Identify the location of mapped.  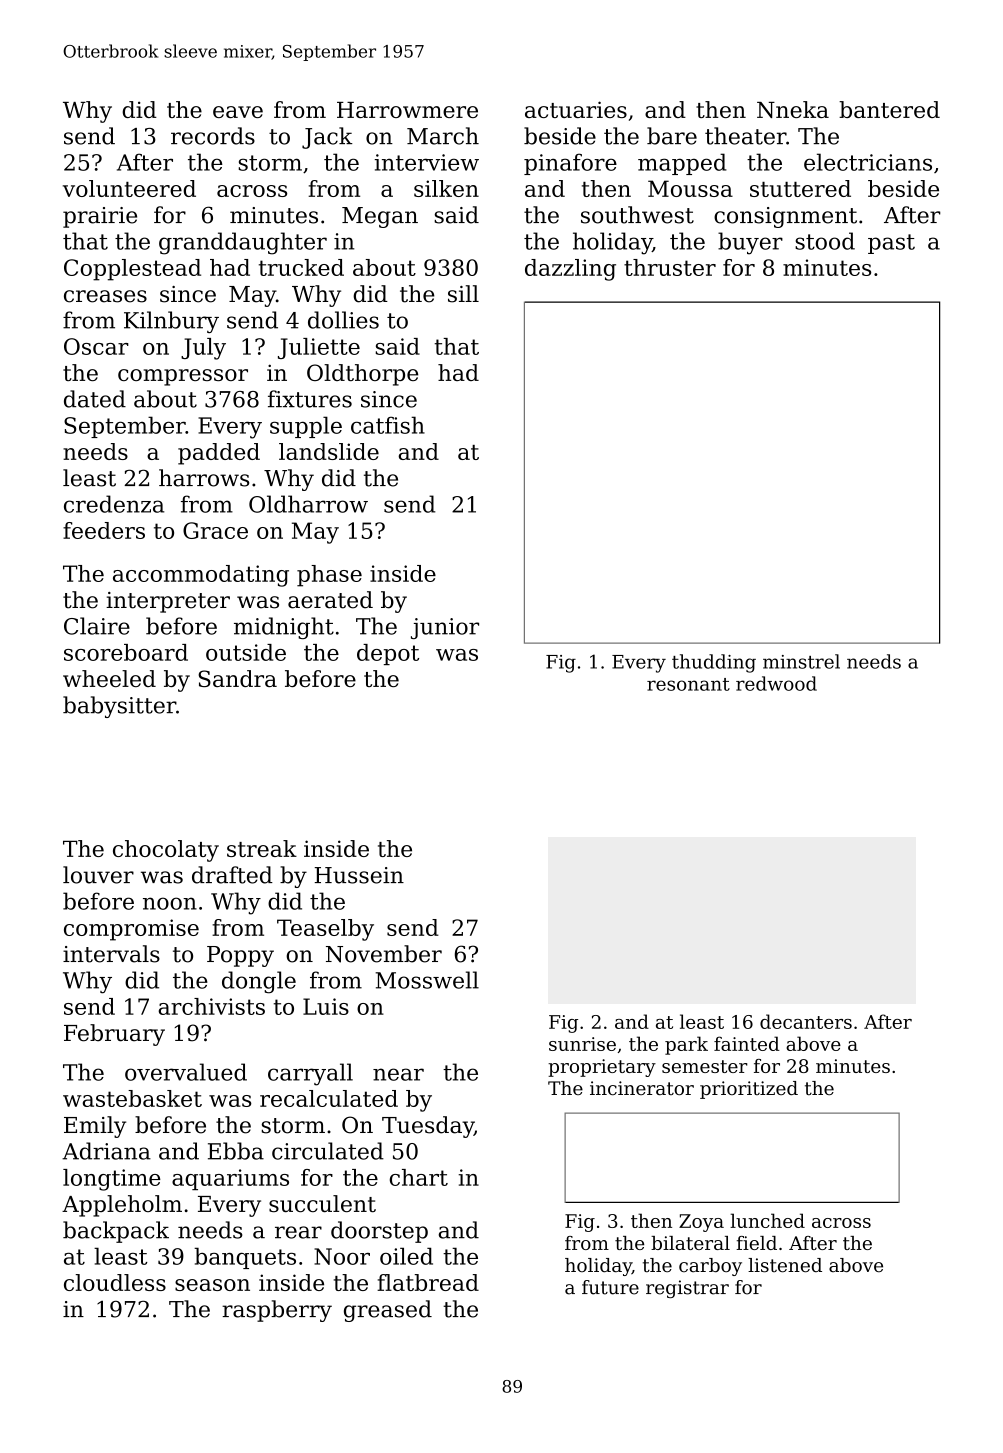
(682, 164).
